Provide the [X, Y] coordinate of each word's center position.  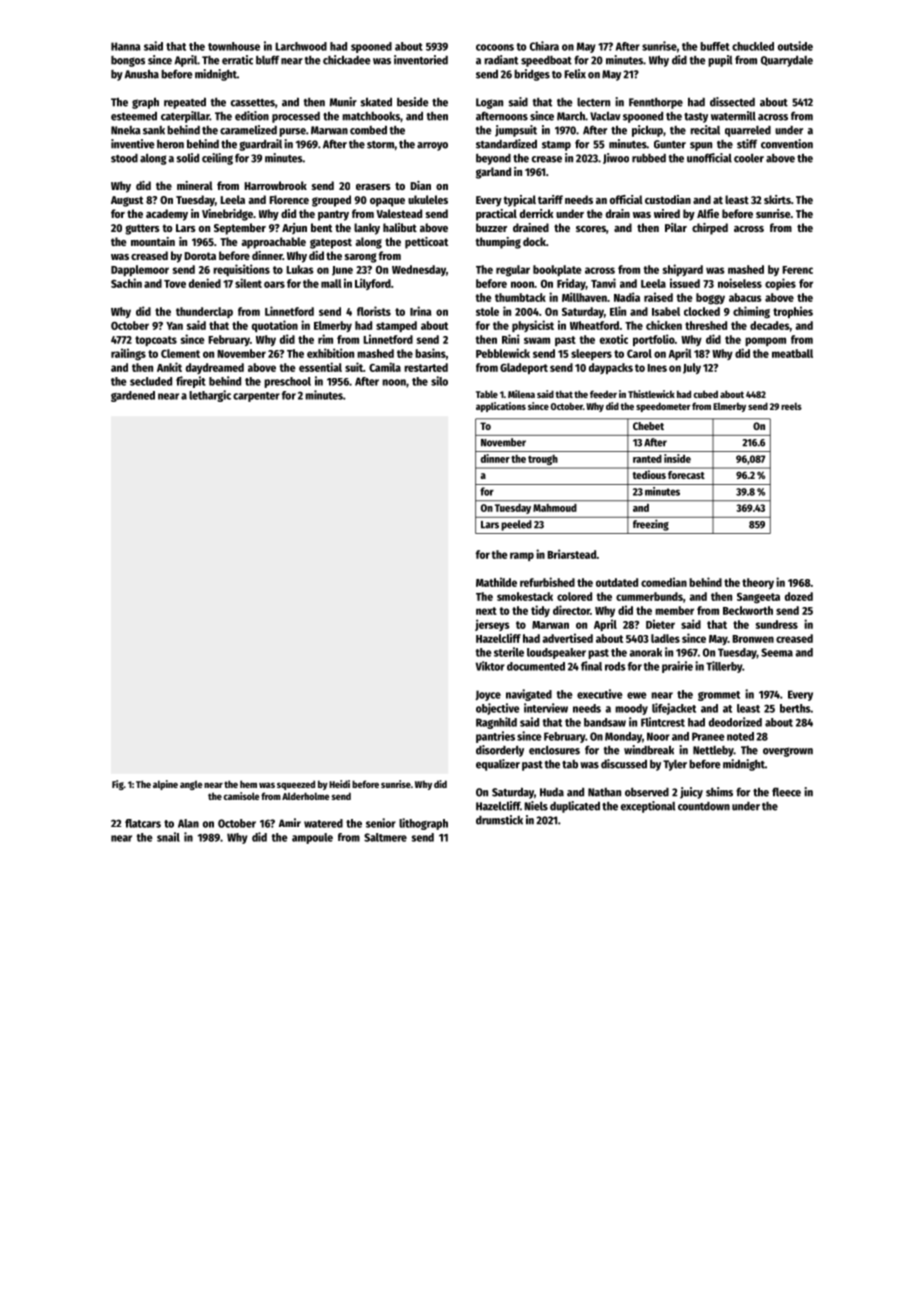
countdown [704, 806]
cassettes [253, 103]
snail [168, 837]
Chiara [544, 46]
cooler [749, 158]
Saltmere [385, 837]
